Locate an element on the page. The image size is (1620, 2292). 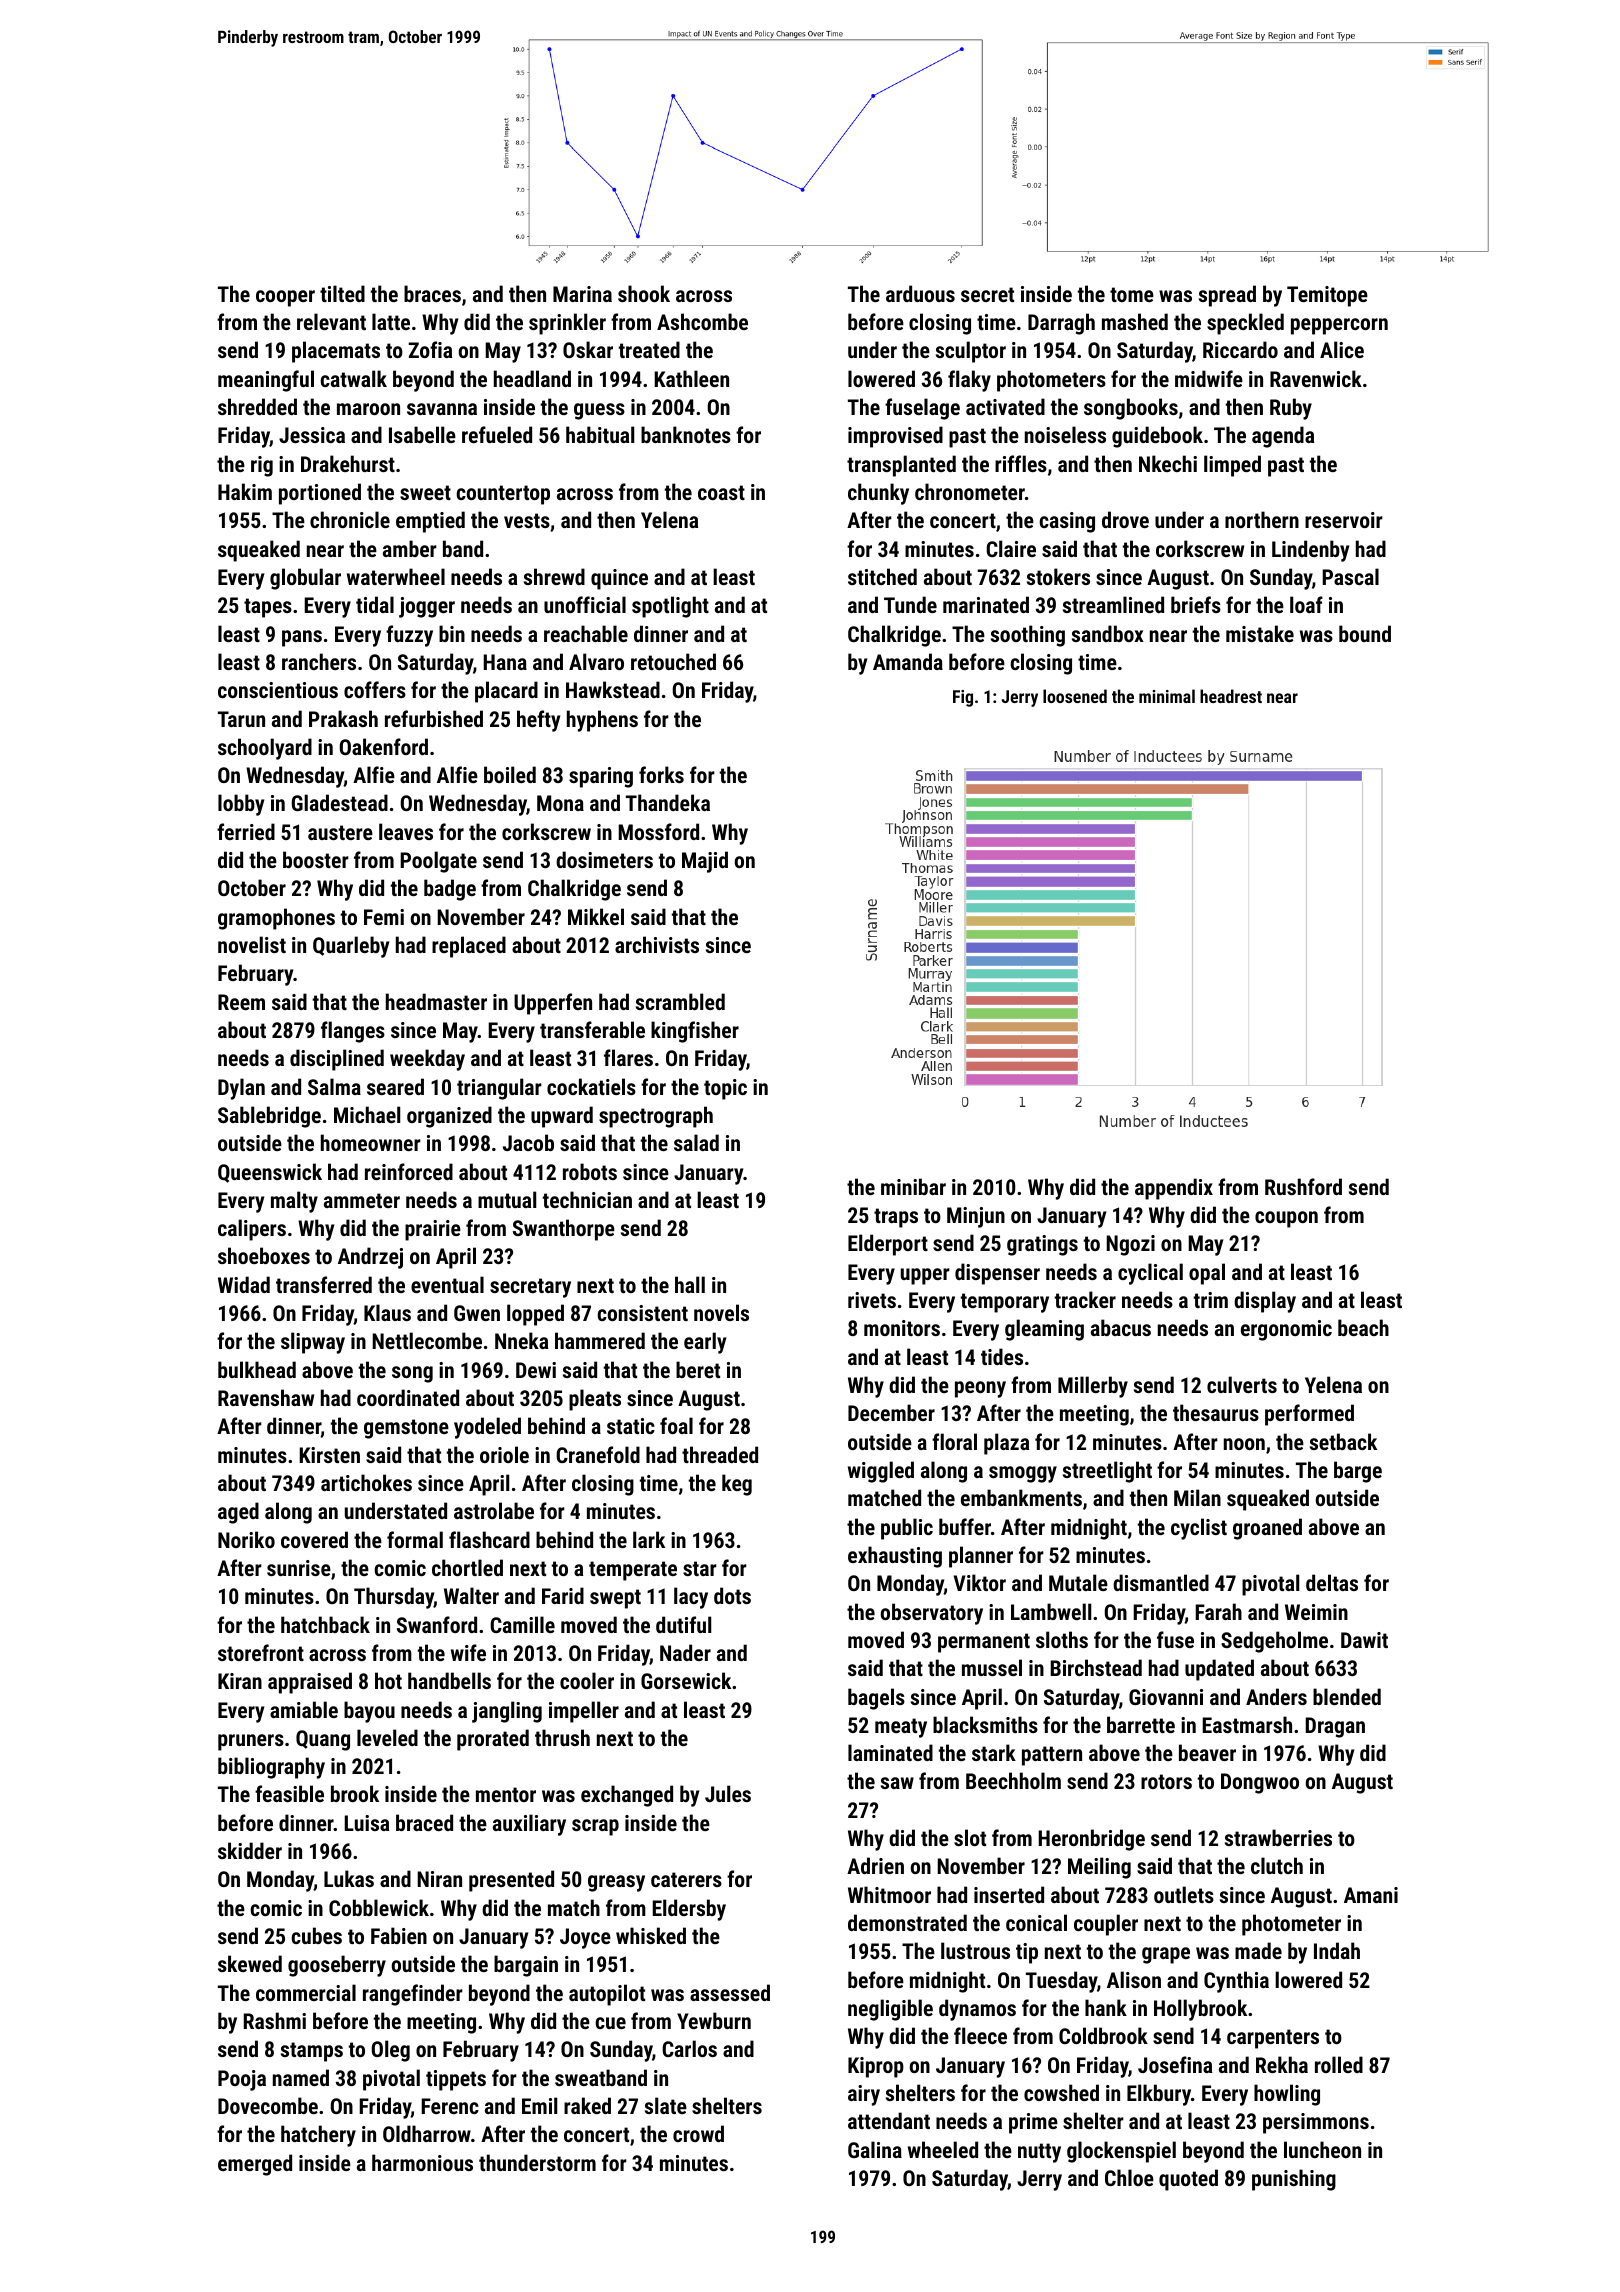
artichokes is located at coordinates (366, 1482).
